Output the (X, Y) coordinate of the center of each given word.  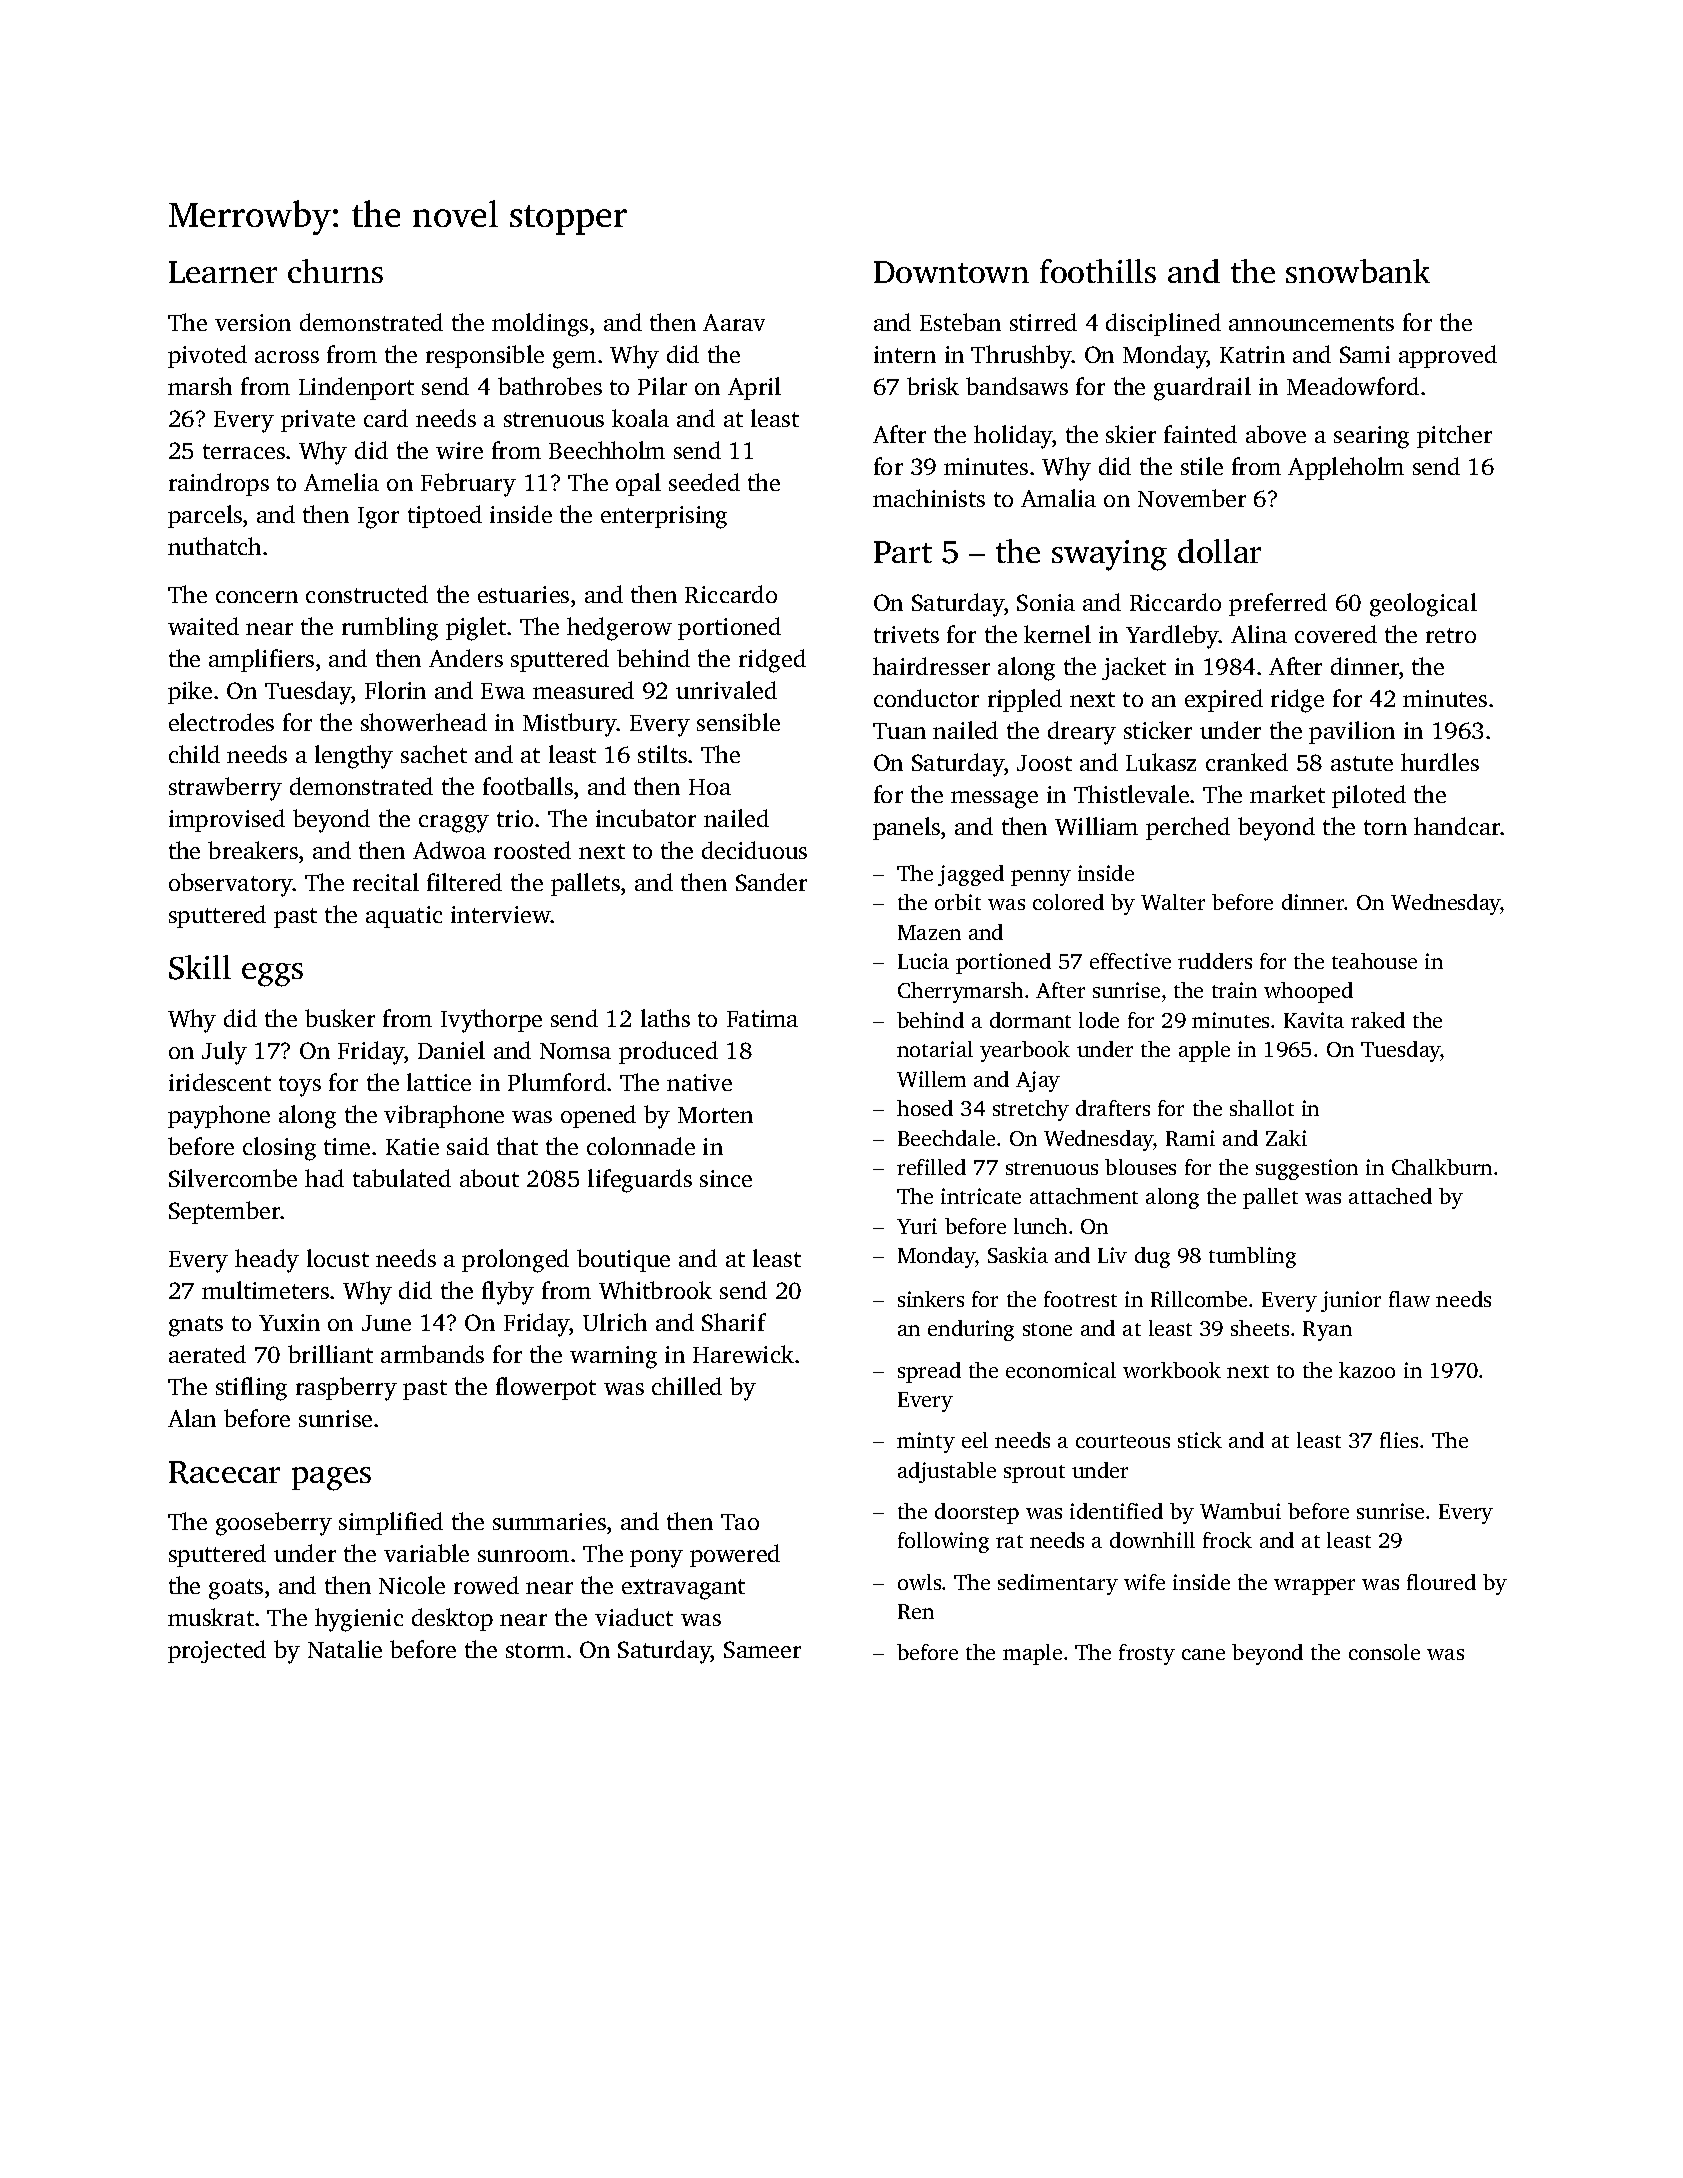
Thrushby (1021, 357)
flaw (1409, 1299)
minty (926, 1442)
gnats (196, 1326)
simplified (391, 1523)
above (1276, 434)
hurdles (1440, 762)
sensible (738, 722)
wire (459, 450)
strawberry (225, 789)
